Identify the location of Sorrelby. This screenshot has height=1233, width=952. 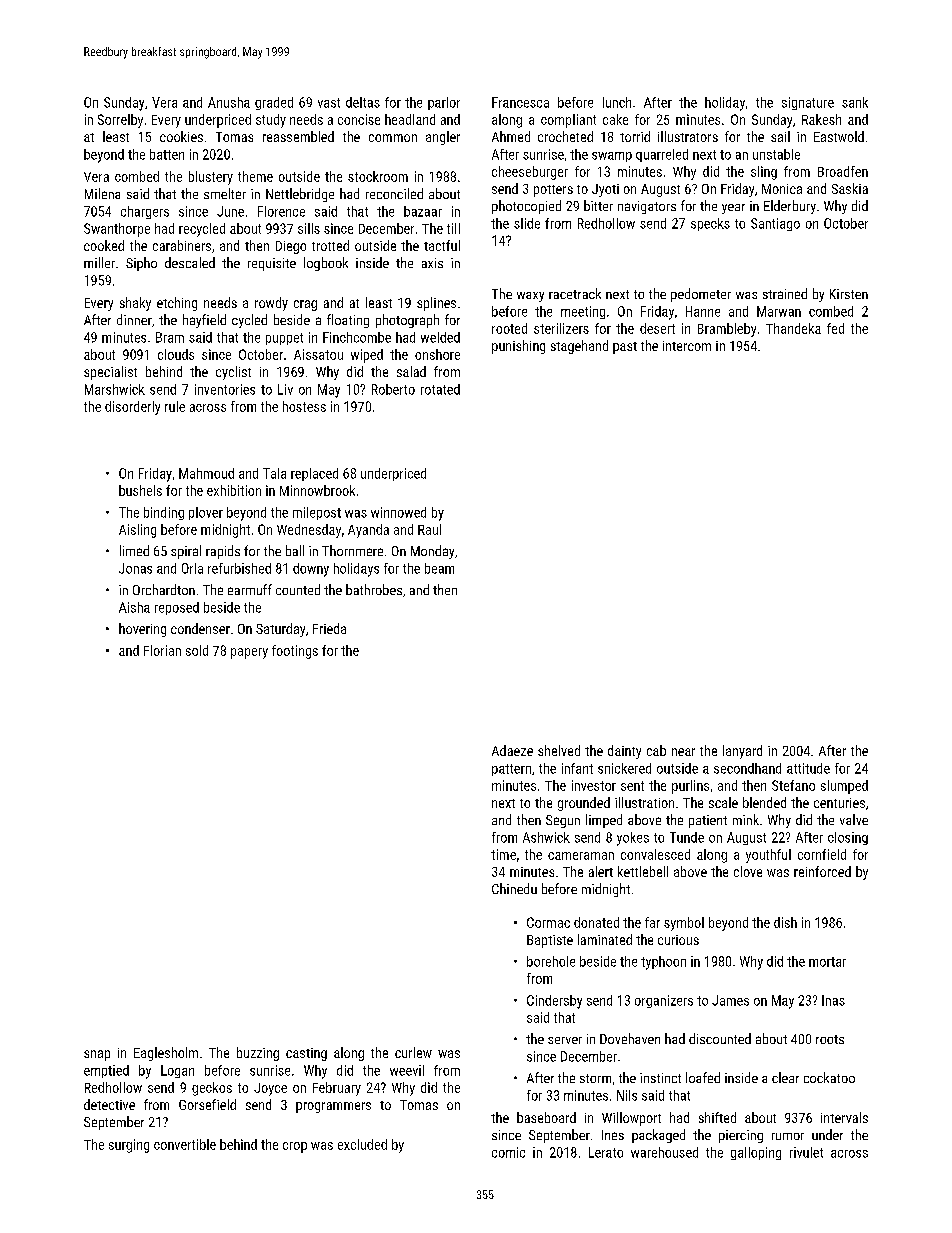
(120, 121).
